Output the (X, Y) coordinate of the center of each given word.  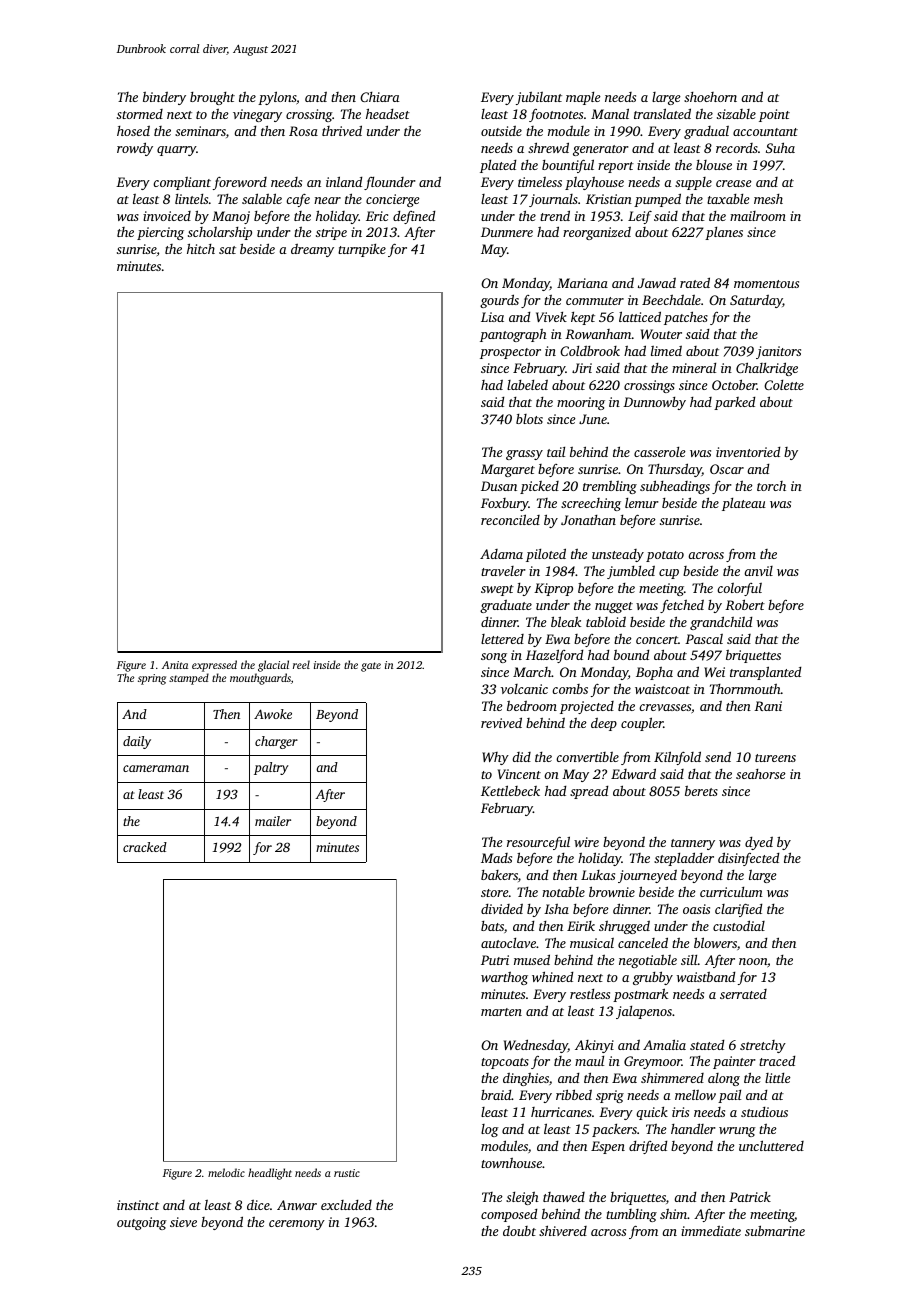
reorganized (597, 233)
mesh (768, 199)
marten (501, 1012)
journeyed (647, 876)
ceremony (297, 1225)
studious (764, 1112)
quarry (176, 151)
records (737, 148)
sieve (183, 1222)
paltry (271, 768)
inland (344, 181)
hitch (201, 248)
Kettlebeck (510, 790)
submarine (775, 1230)
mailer (273, 821)
